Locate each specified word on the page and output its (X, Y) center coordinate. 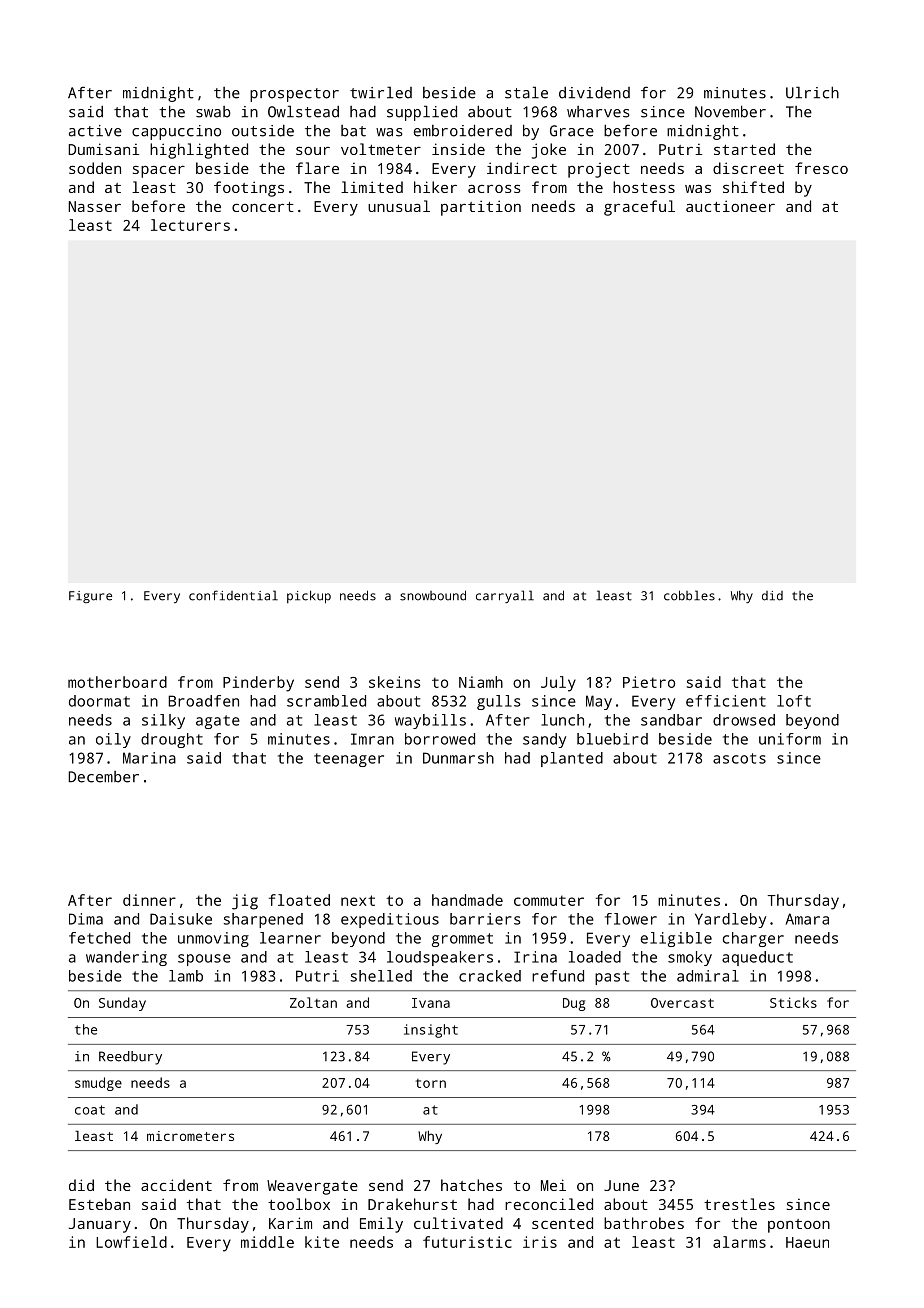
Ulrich (812, 92)
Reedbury (130, 1058)
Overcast (682, 1003)
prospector (294, 95)
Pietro (649, 682)
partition (481, 208)
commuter (549, 900)
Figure (90, 597)
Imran (372, 739)
